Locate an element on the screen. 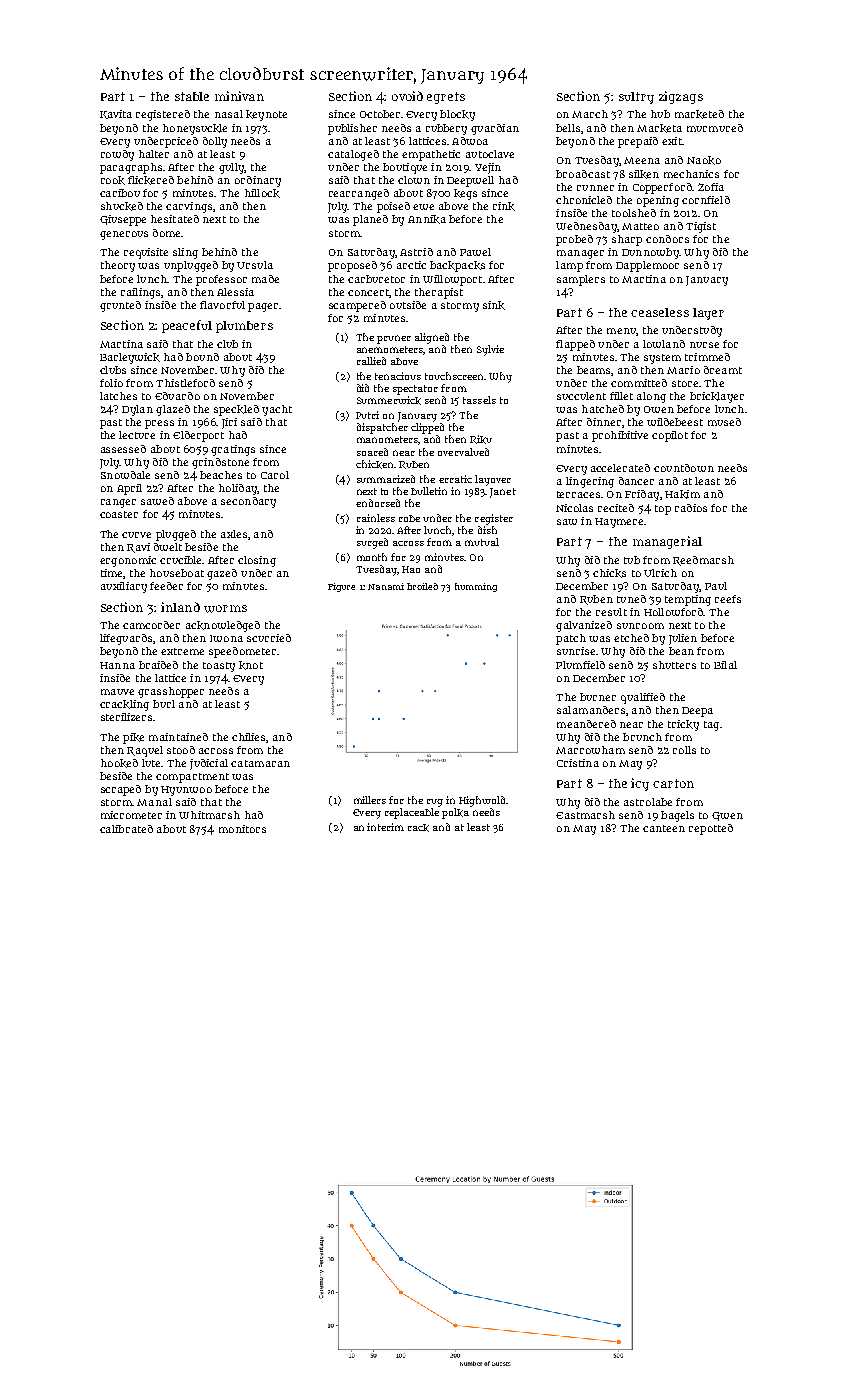 Image resolution: width=849 pixels, height=1400 pixels. accelerated is located at coordinates (620, 468).
